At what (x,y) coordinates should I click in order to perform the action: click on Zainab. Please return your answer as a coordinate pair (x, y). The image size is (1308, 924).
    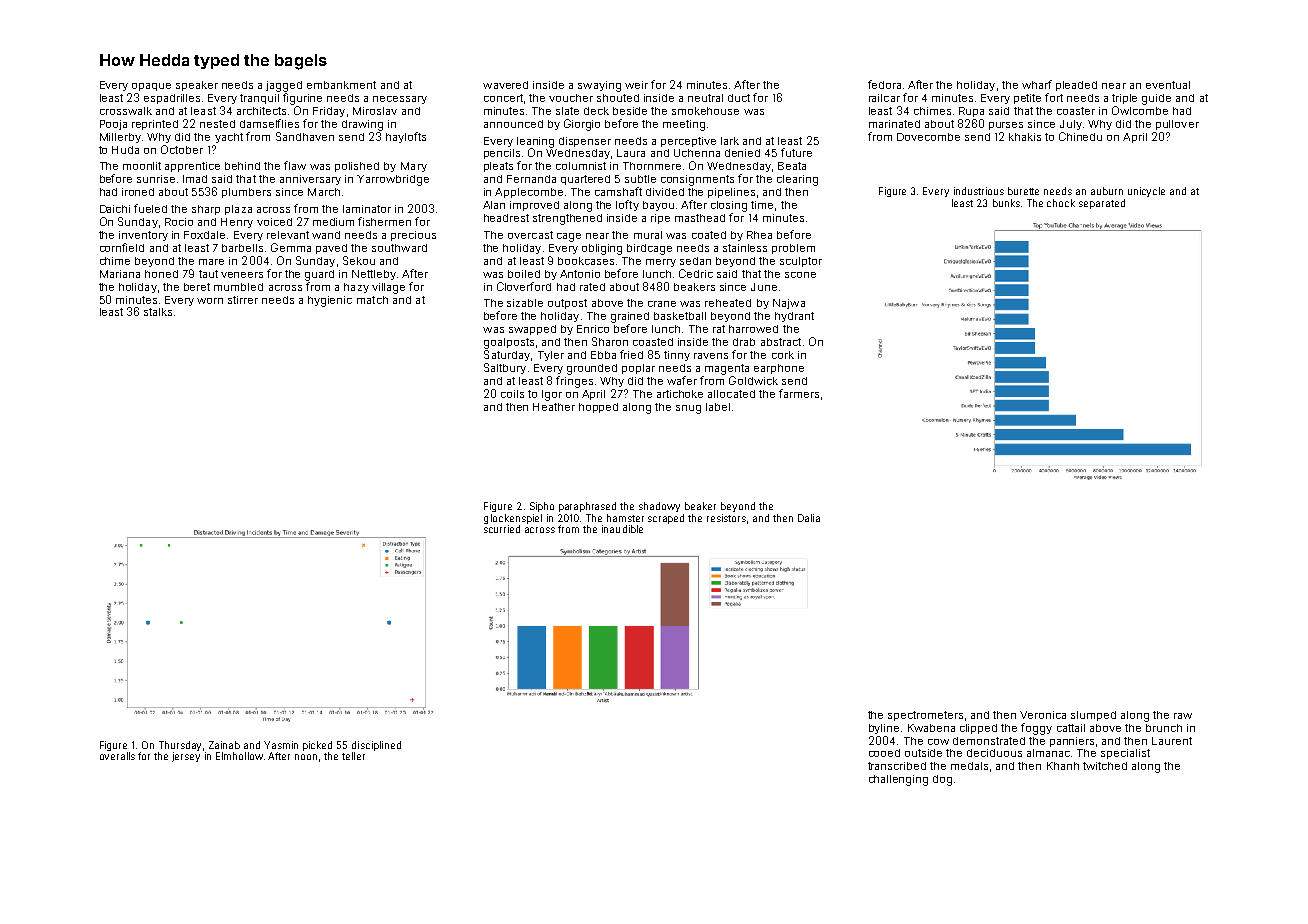
    Looking at the image, I should click on (224, 745).
